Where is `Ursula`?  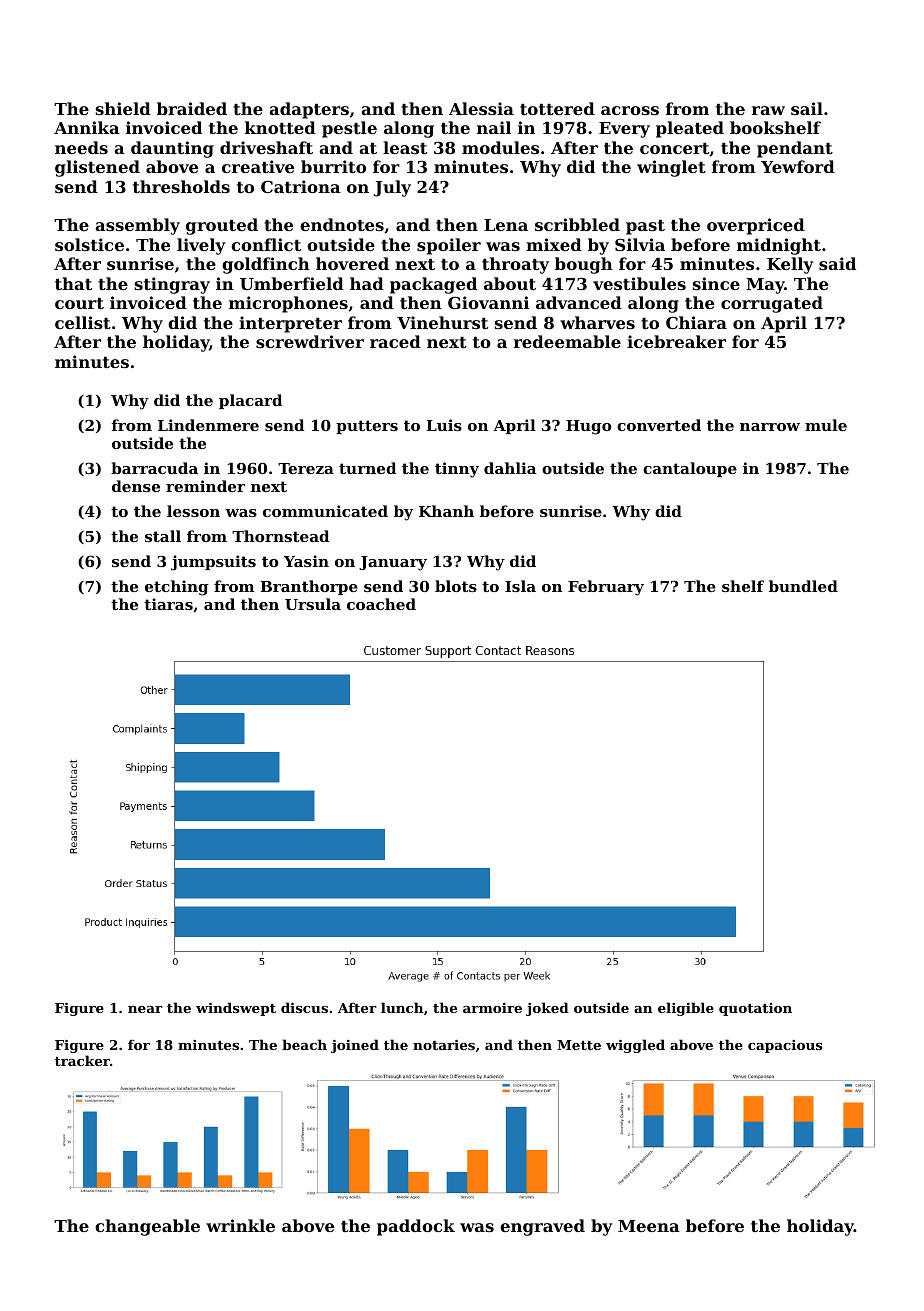
Ursula is located at coordinates (313, 604).
